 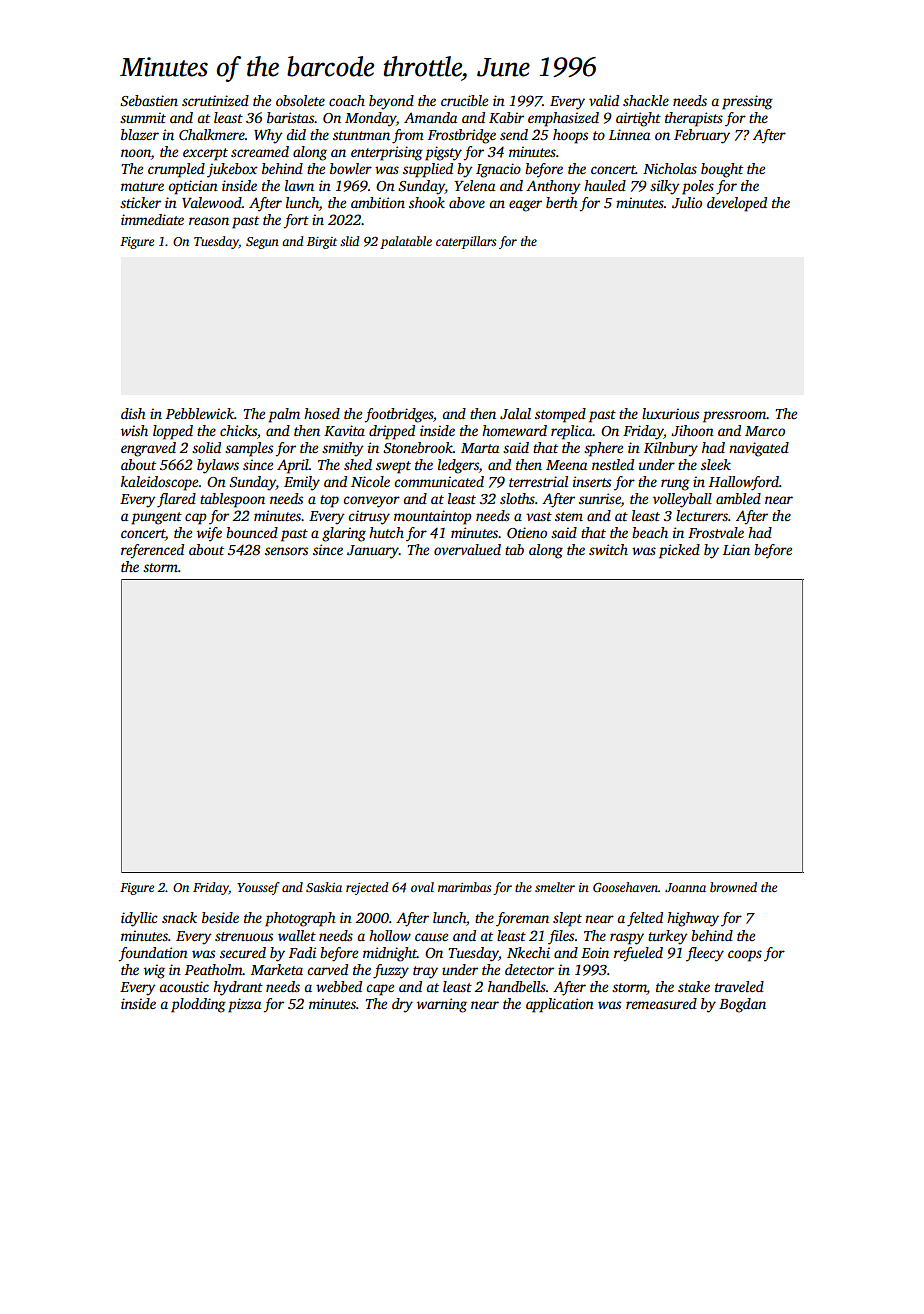 I want to click on sensors, so click(x=286, y=551).
